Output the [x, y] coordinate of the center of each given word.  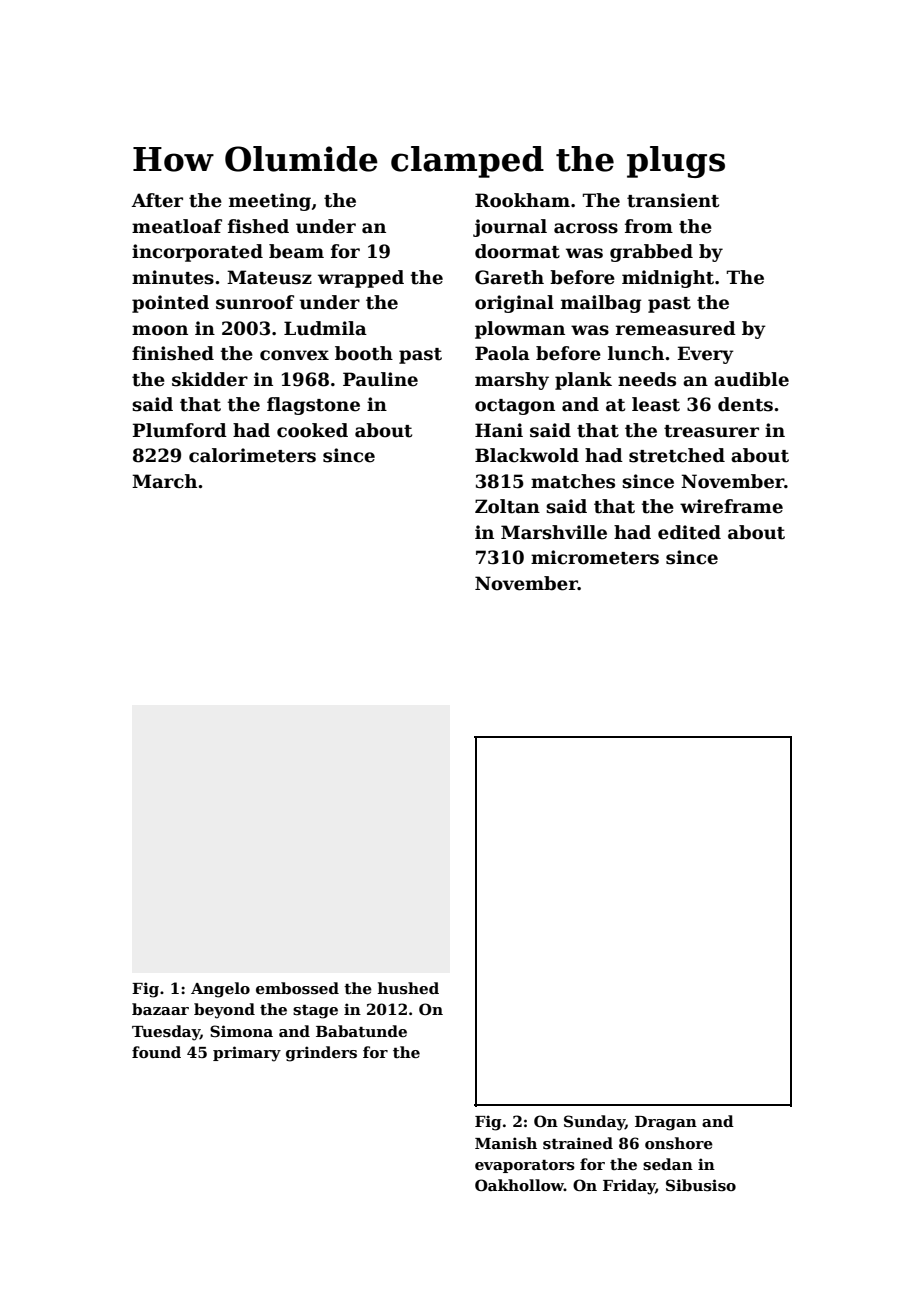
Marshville [554, 532]
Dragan [666, 1123]
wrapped [361, 279]
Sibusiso [701, 1185]
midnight [668, 279]
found [156, 1052]
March [164, 481]
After [157, 200]
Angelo [220, 990]
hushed [408, 988]
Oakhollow [519, 1185]
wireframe [731, 506]
